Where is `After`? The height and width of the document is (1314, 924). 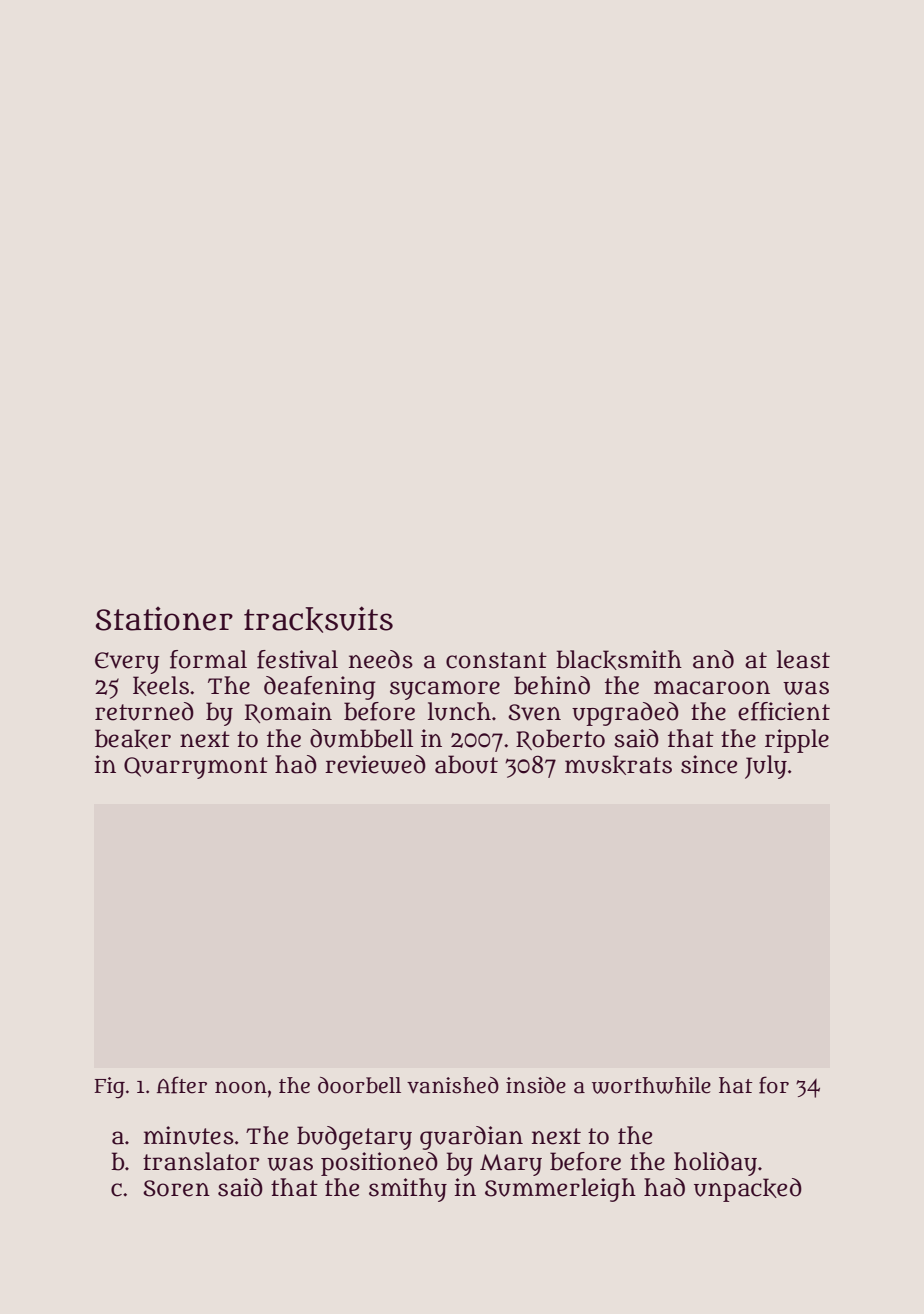 After is located at coordinates (182, 1085).
